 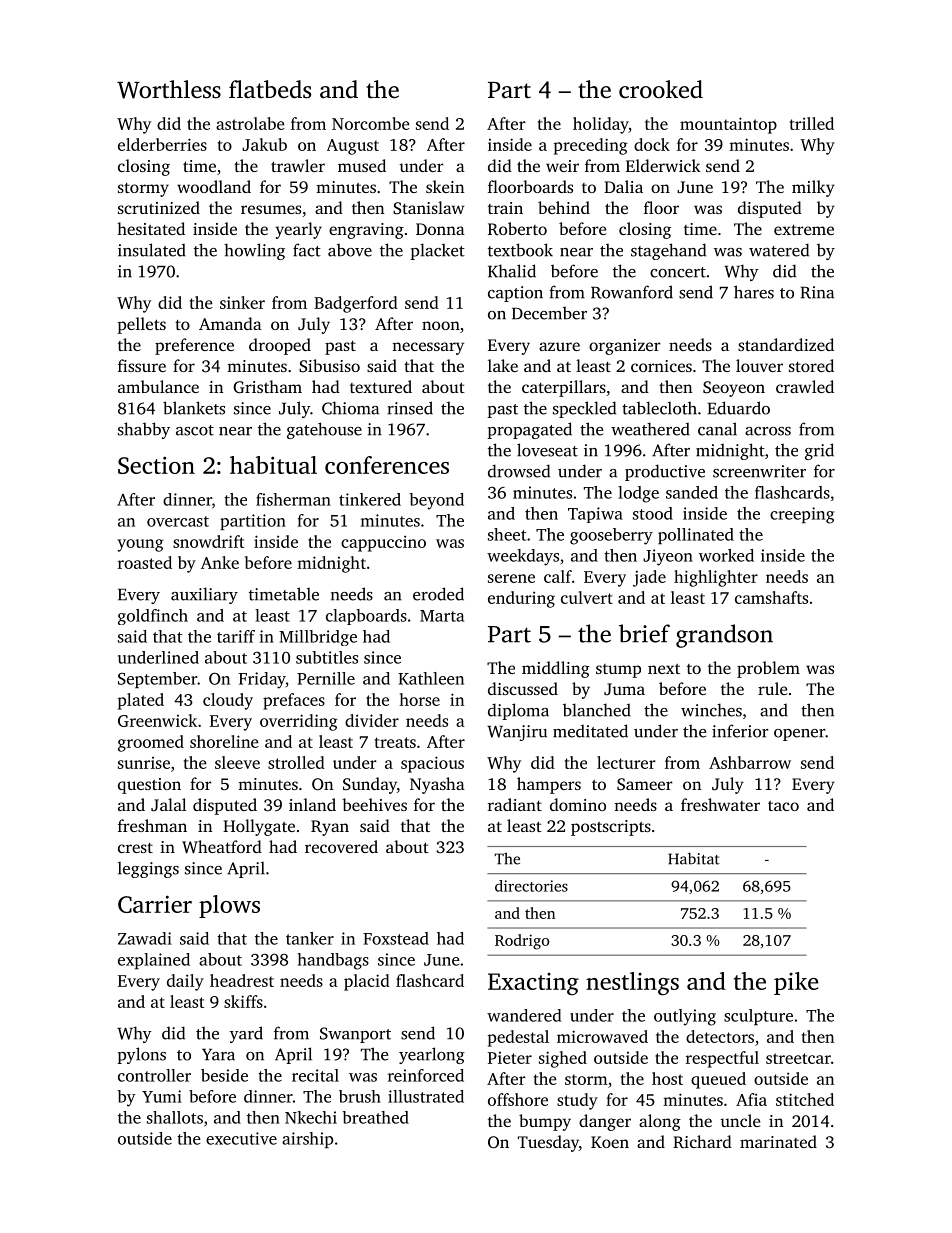 What do you see at coordinates (169, 89) in the image?
I see `Worthless` at bounding box center [169, 89].
